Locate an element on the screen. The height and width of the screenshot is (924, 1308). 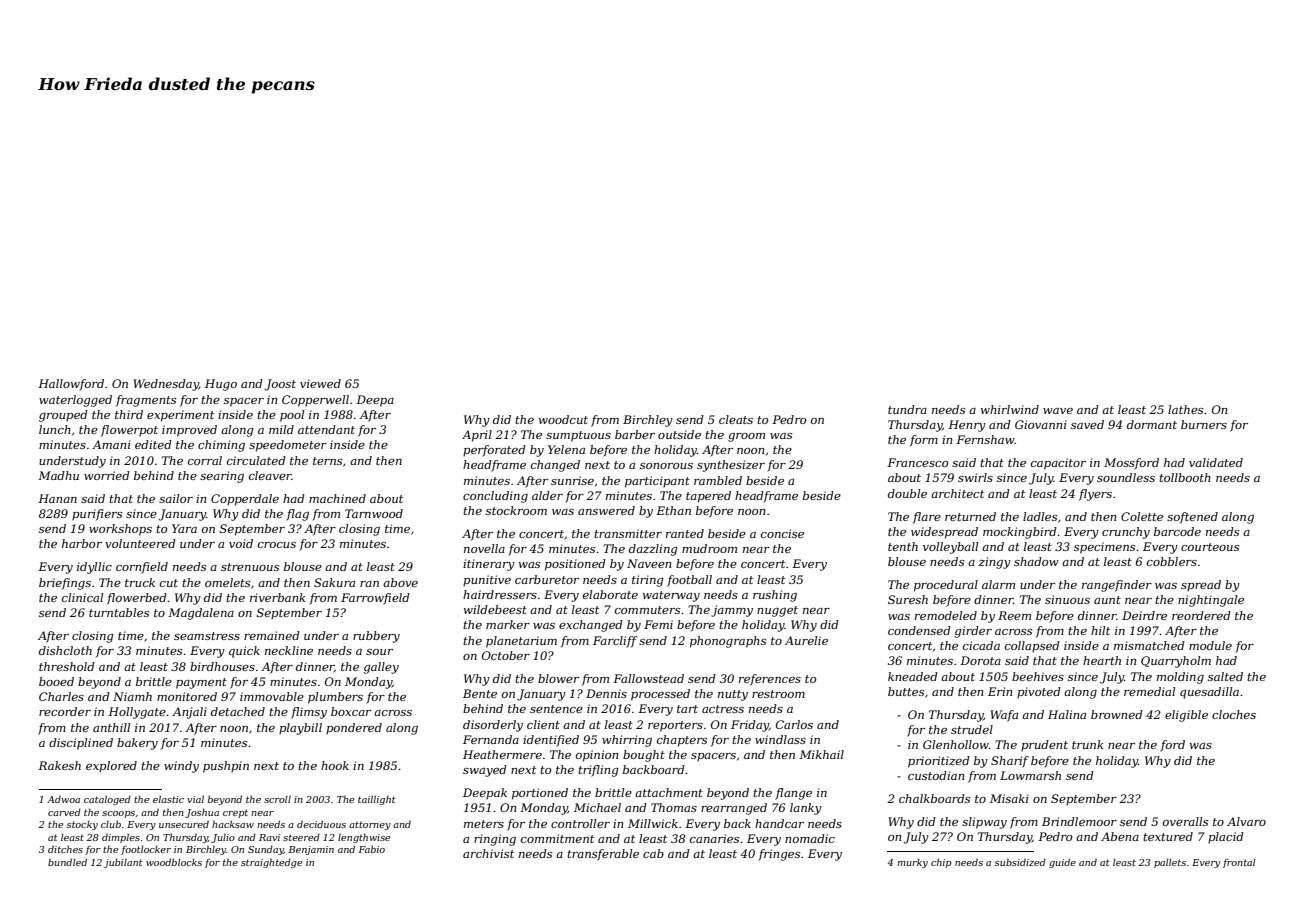
Adwoa is located at coordinates (63, 799).
